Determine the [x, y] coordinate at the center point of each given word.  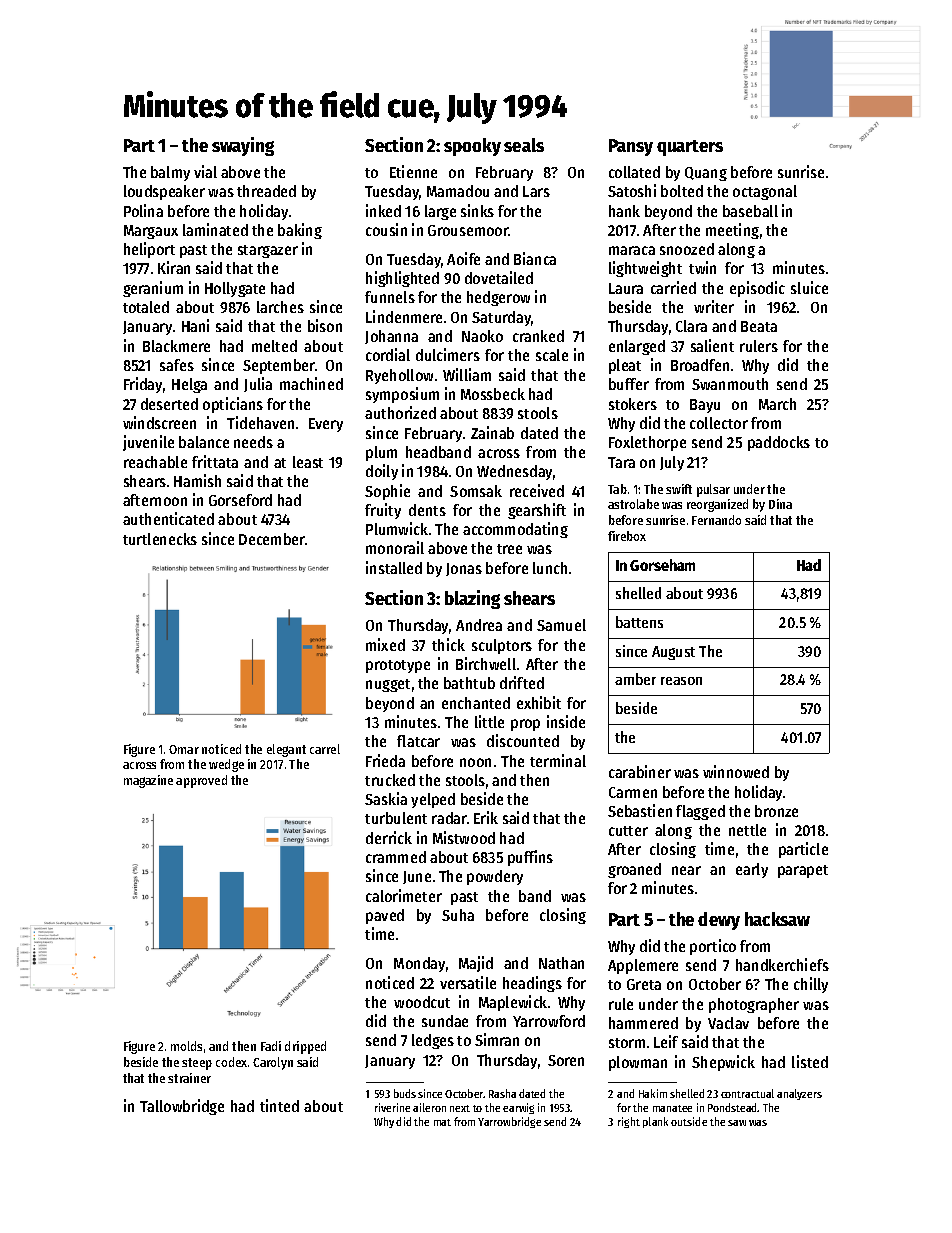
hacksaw [777, 919]
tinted [279, 1105]
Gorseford [240, 500]
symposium [402, 395]
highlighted [402, 279]
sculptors [502, 646]
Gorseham [662, 565]
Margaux [151, 232]
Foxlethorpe [647, 443]
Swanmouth [730, 384]
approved [201, 781]
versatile [468, 982]
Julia [258, 384]
